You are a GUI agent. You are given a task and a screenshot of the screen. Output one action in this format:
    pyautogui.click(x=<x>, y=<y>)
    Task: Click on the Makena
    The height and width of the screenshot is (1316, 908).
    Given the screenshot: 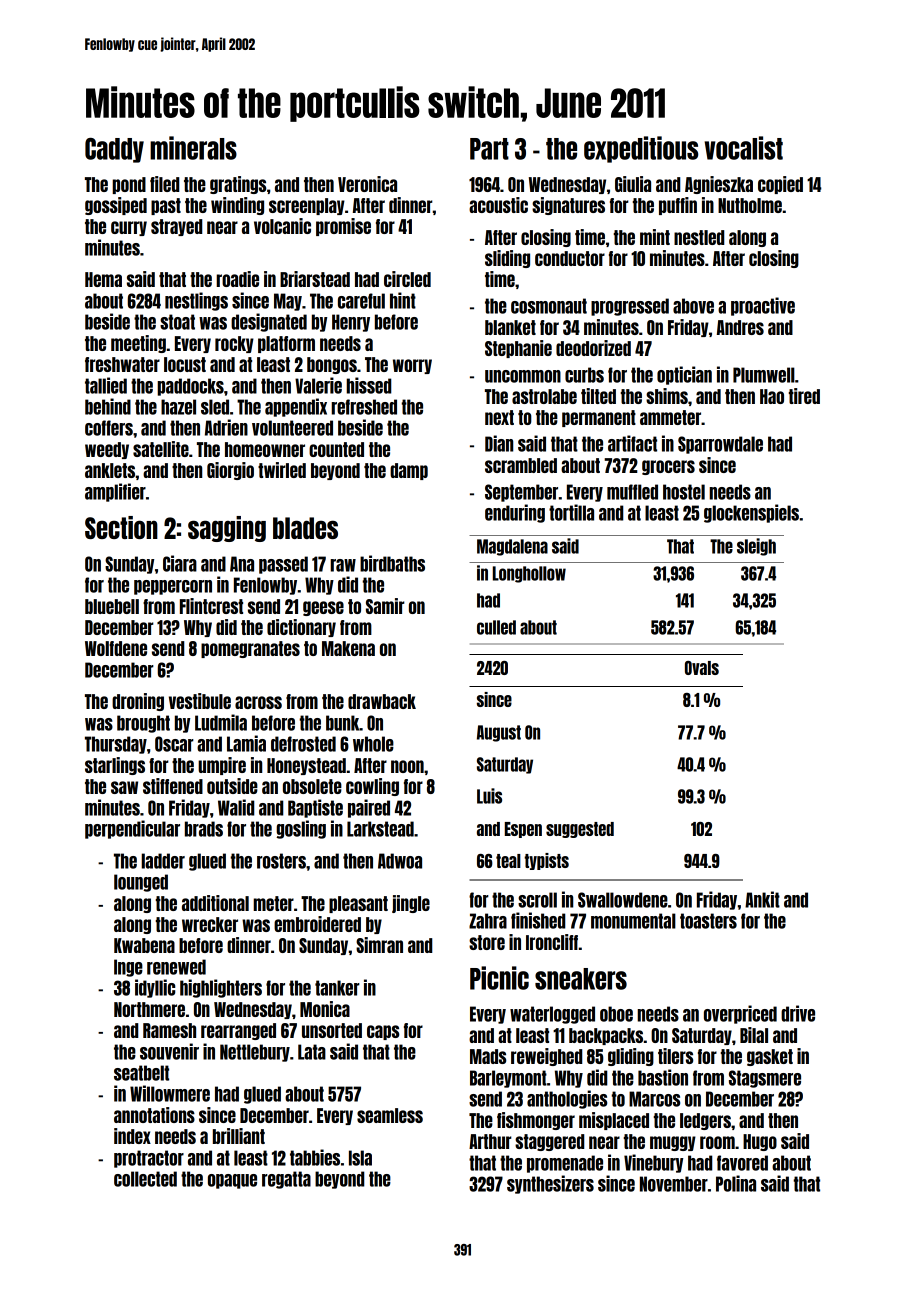 What is the action you would take?
    pyautogui.click(x=348, y=648)
